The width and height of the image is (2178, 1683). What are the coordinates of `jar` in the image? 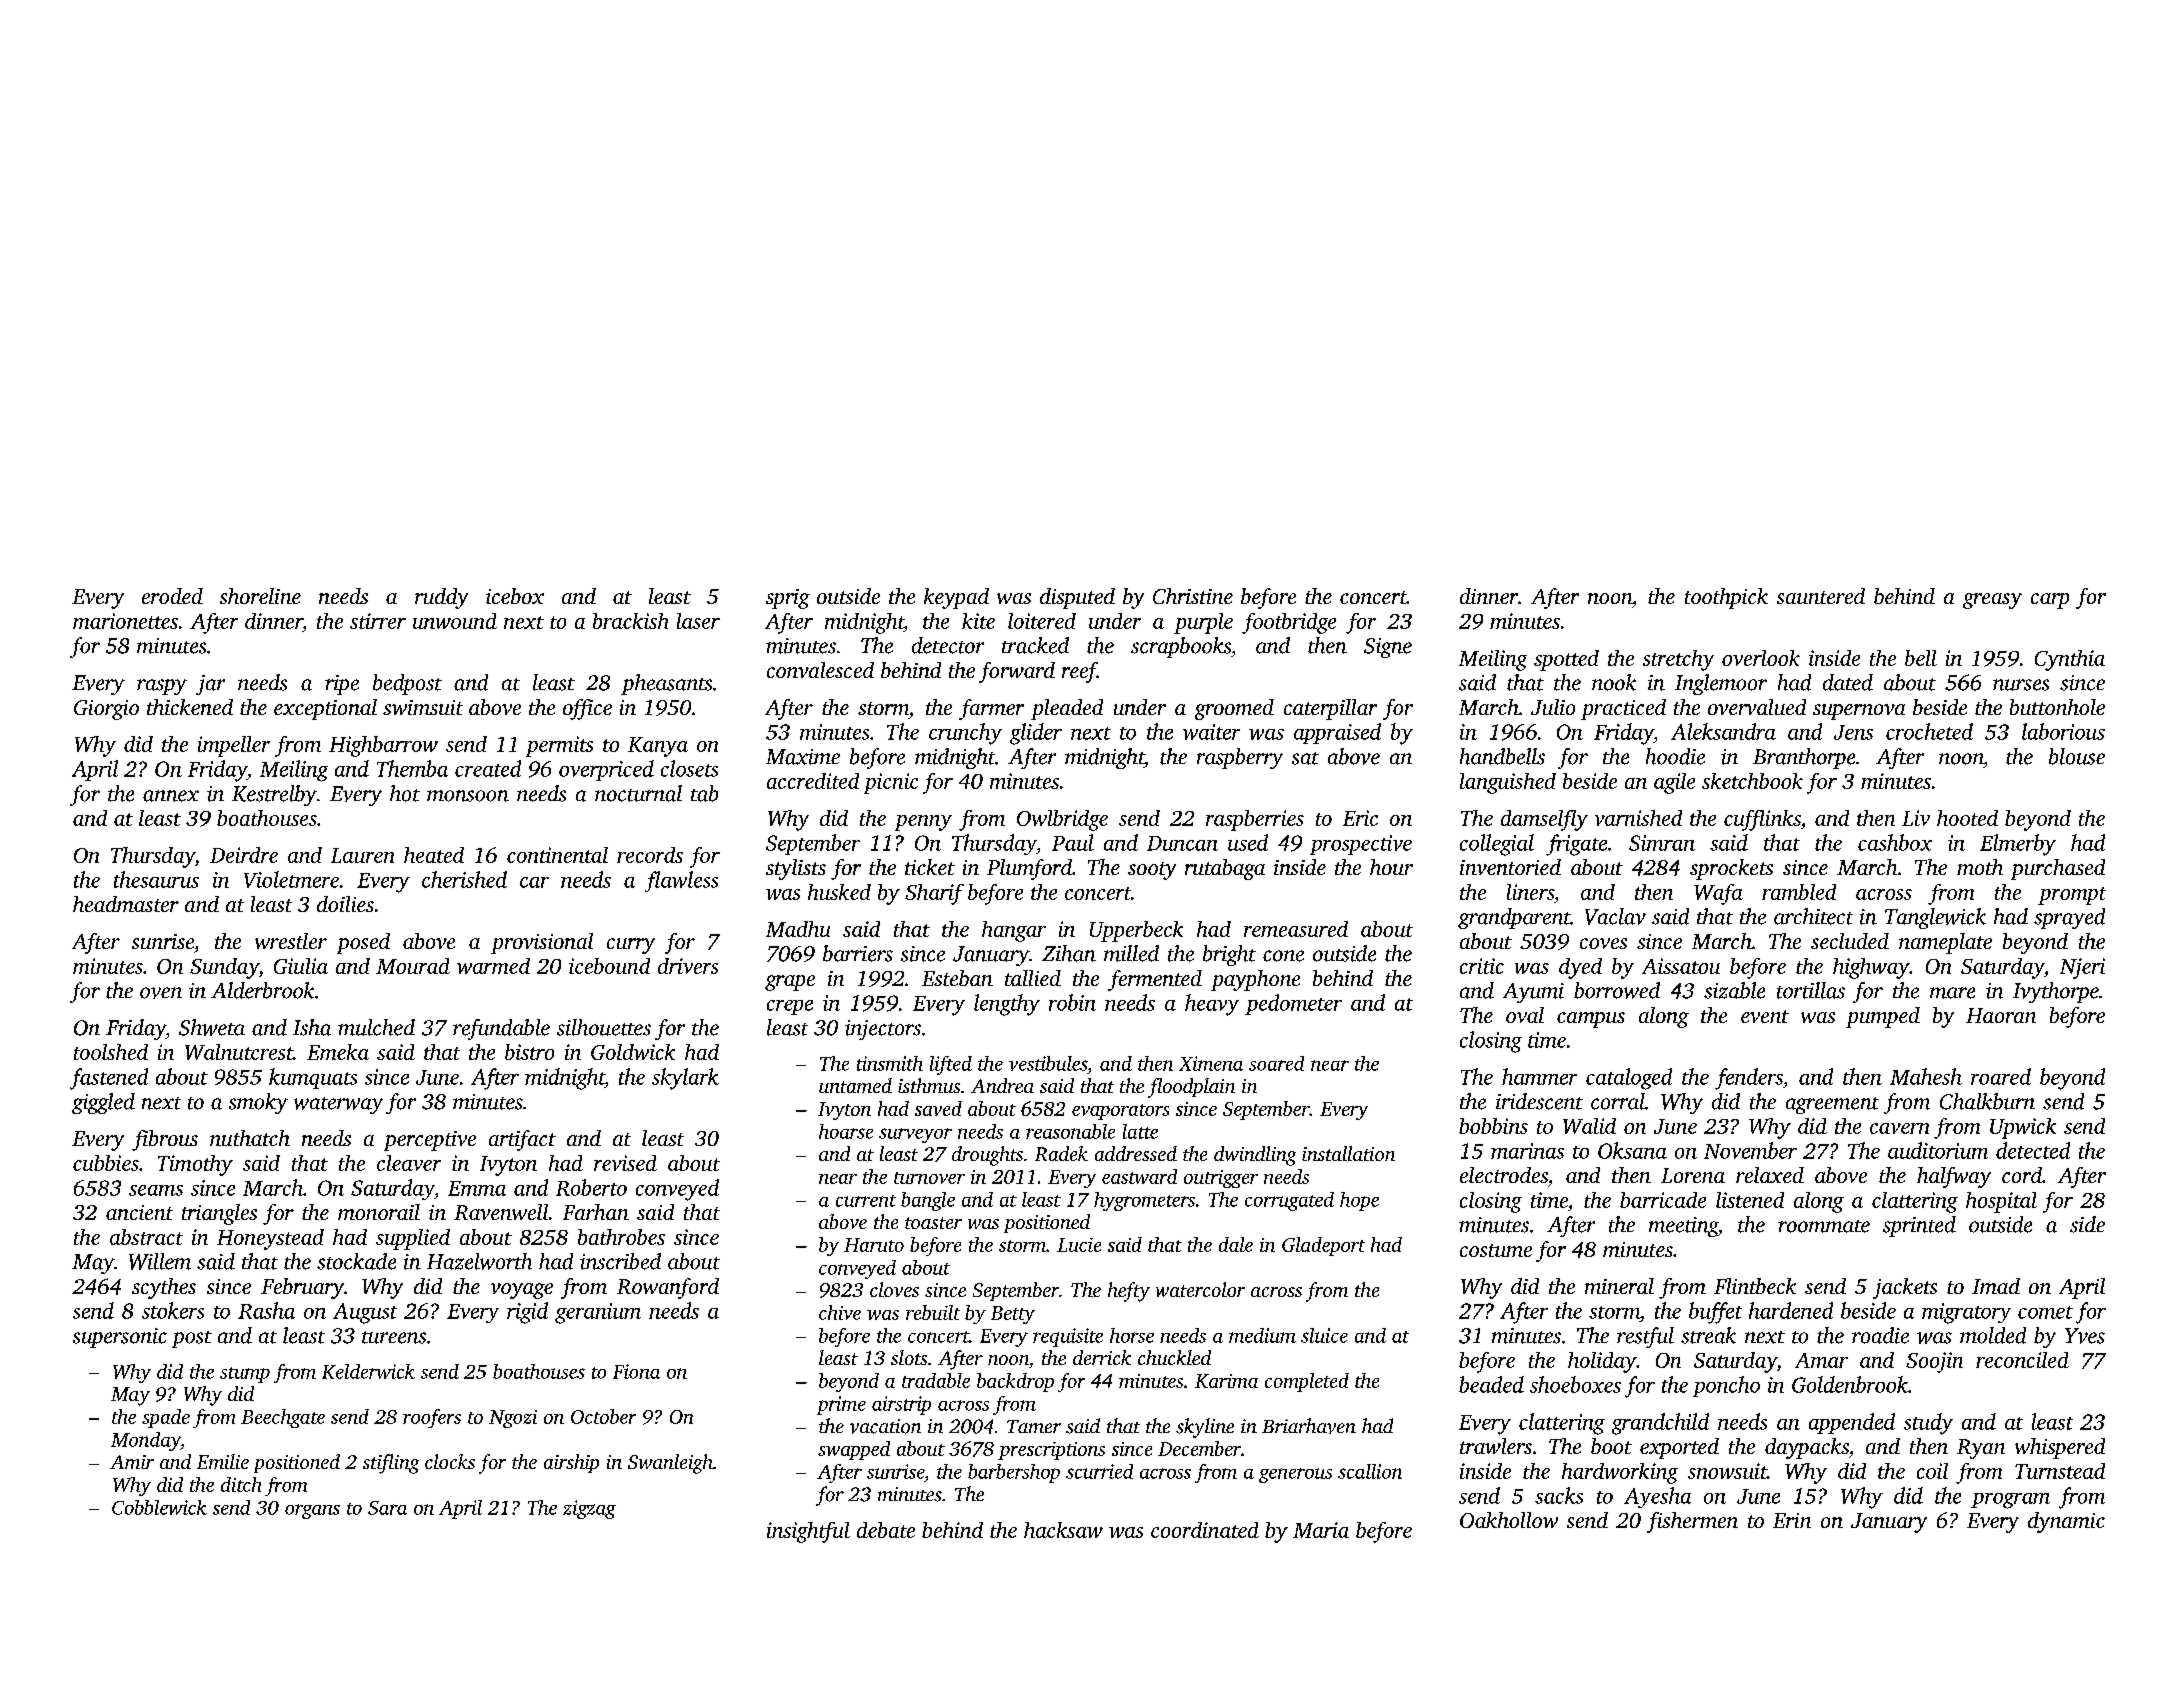 It's located at (210, 685).
